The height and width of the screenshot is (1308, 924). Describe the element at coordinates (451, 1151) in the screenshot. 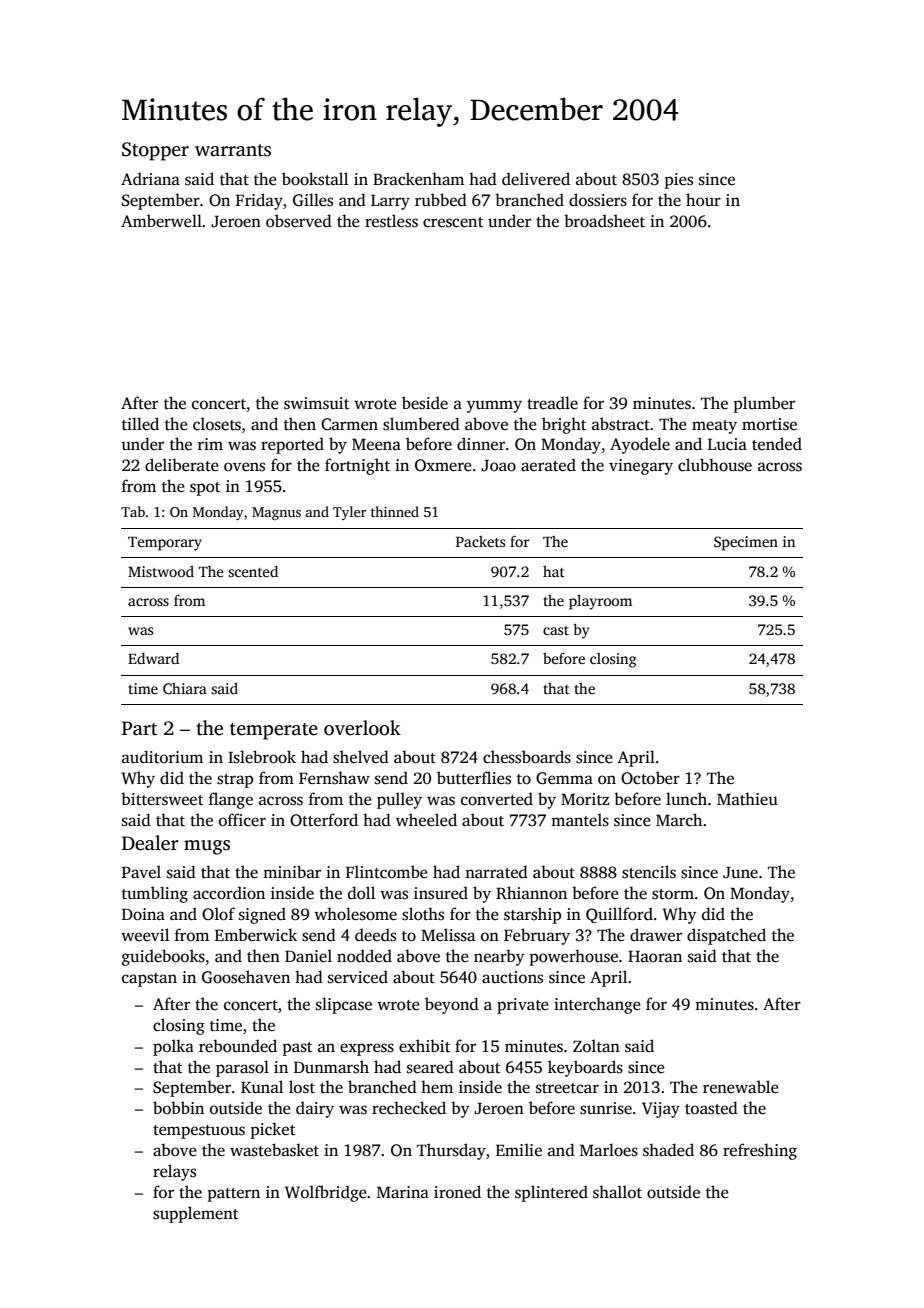

I see `Thursday` at that location.
